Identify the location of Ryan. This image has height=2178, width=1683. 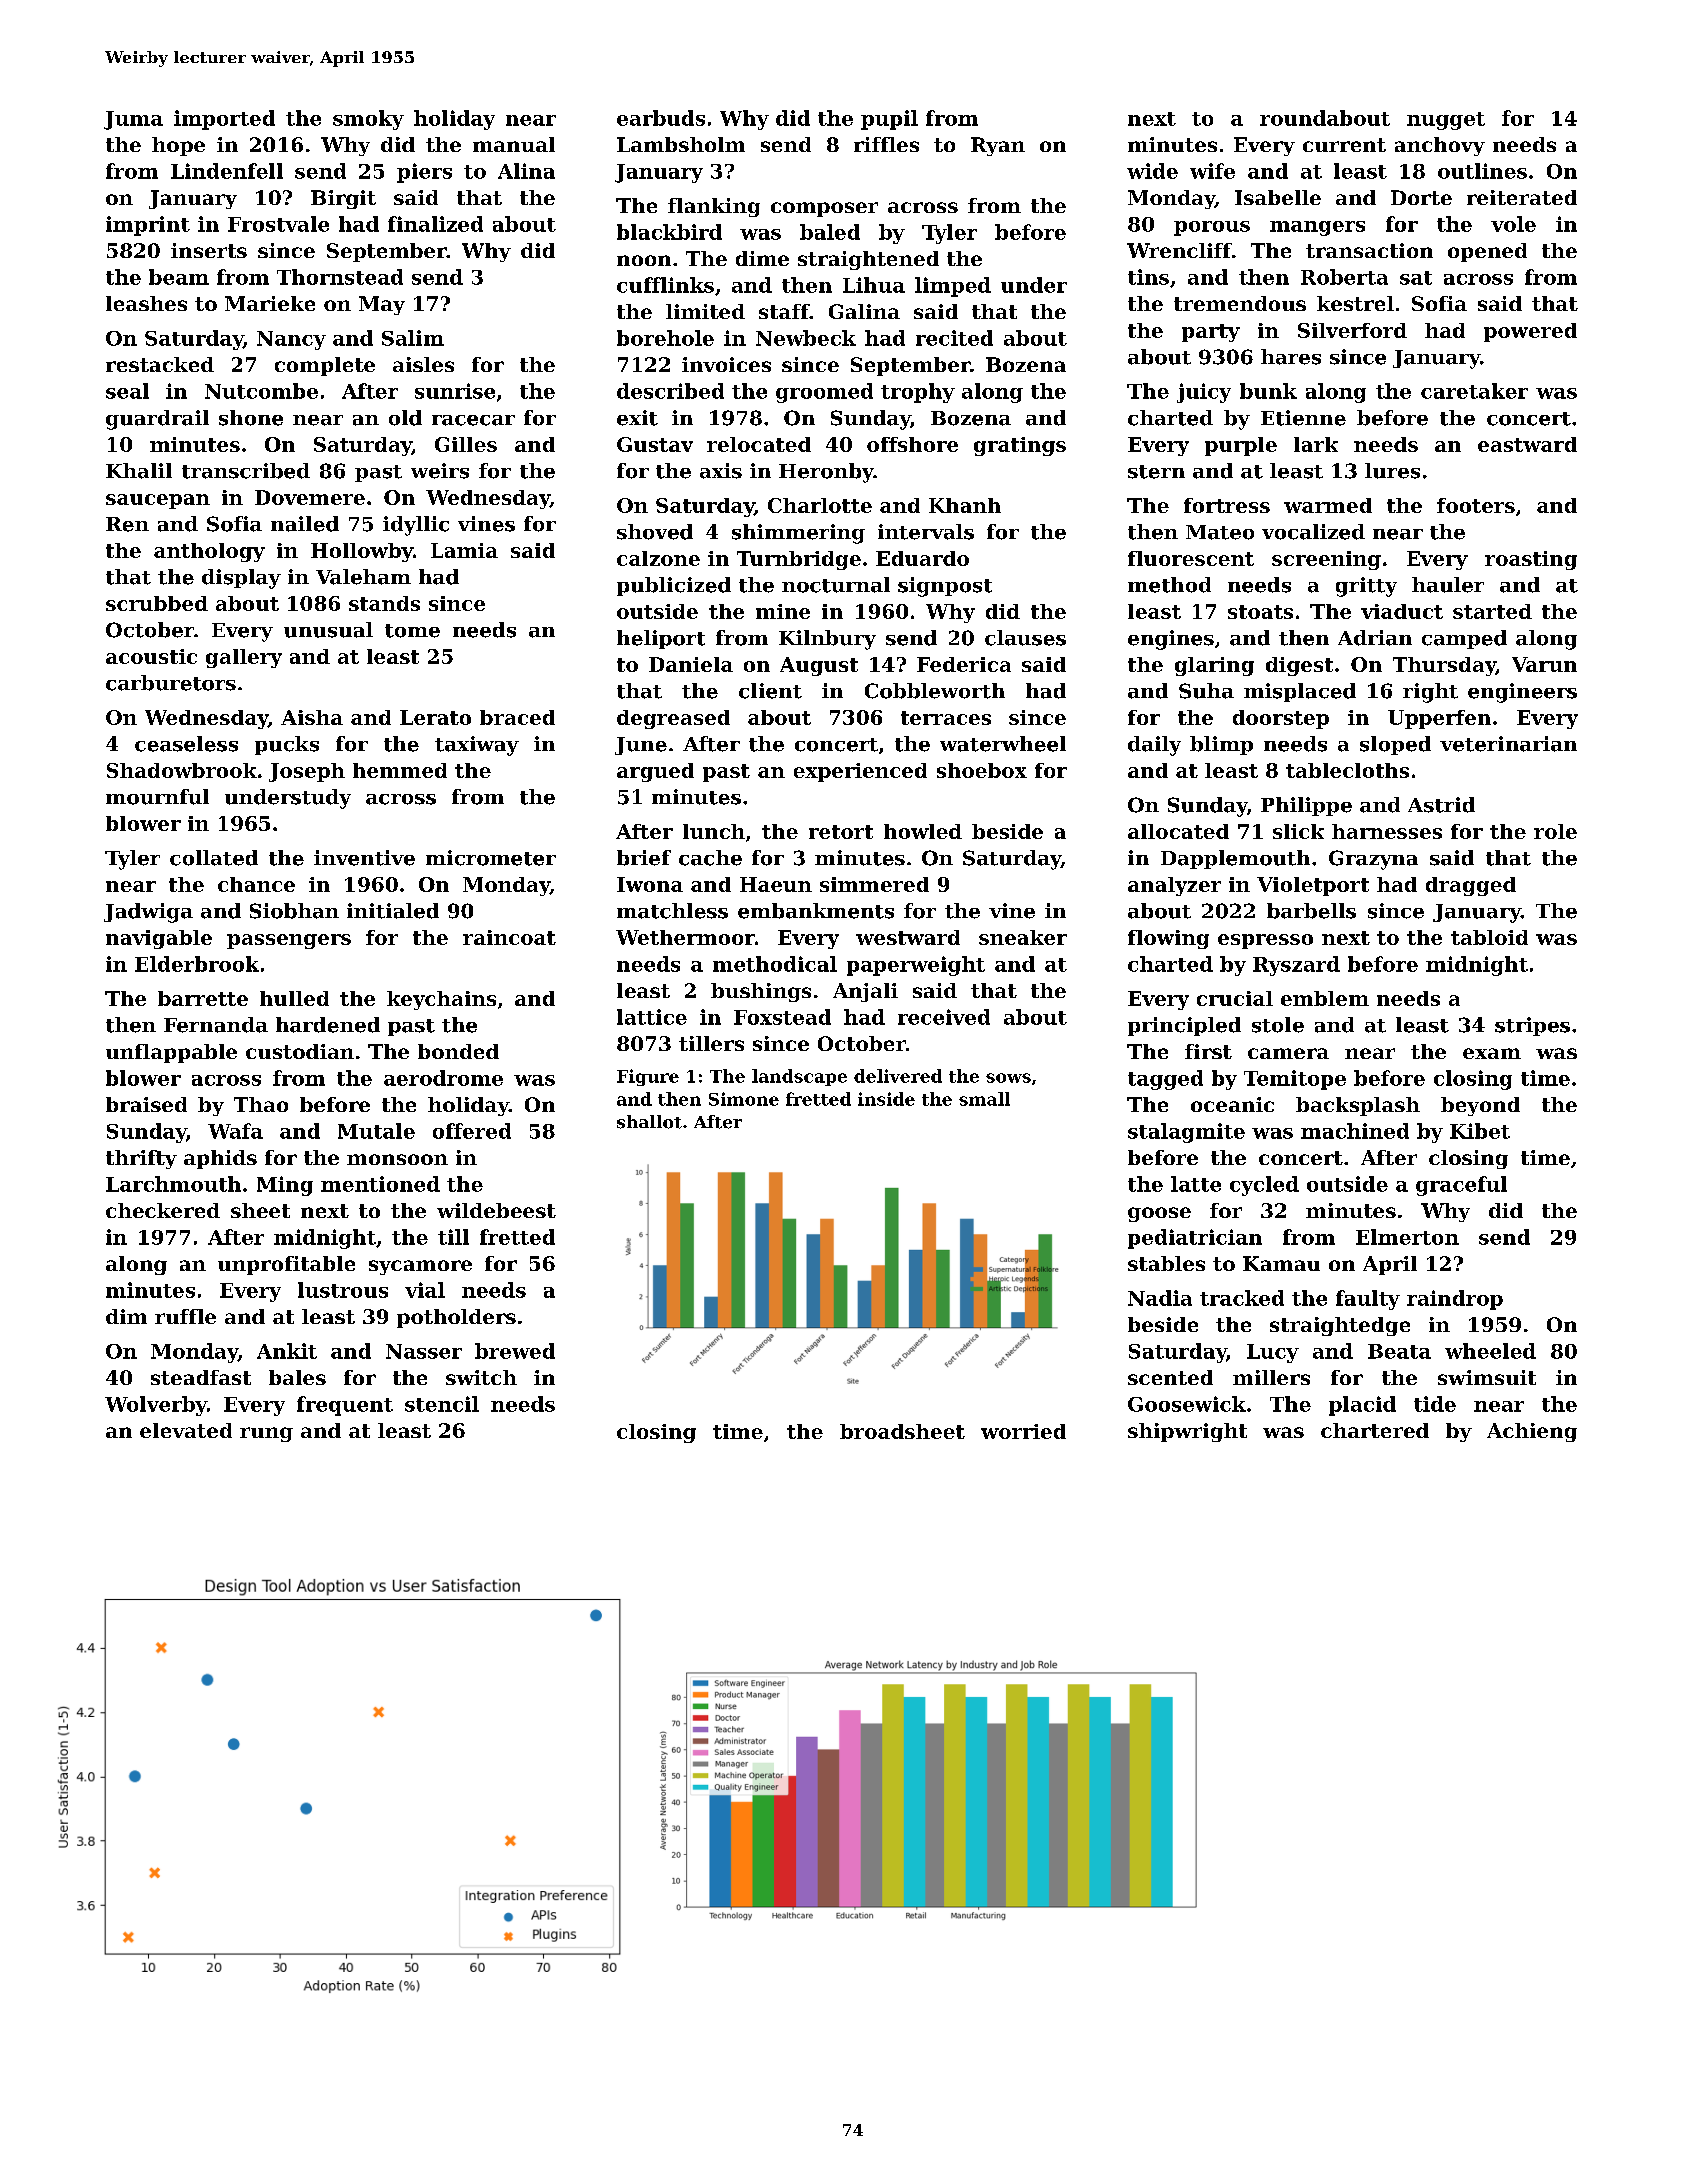
(998, 146).
